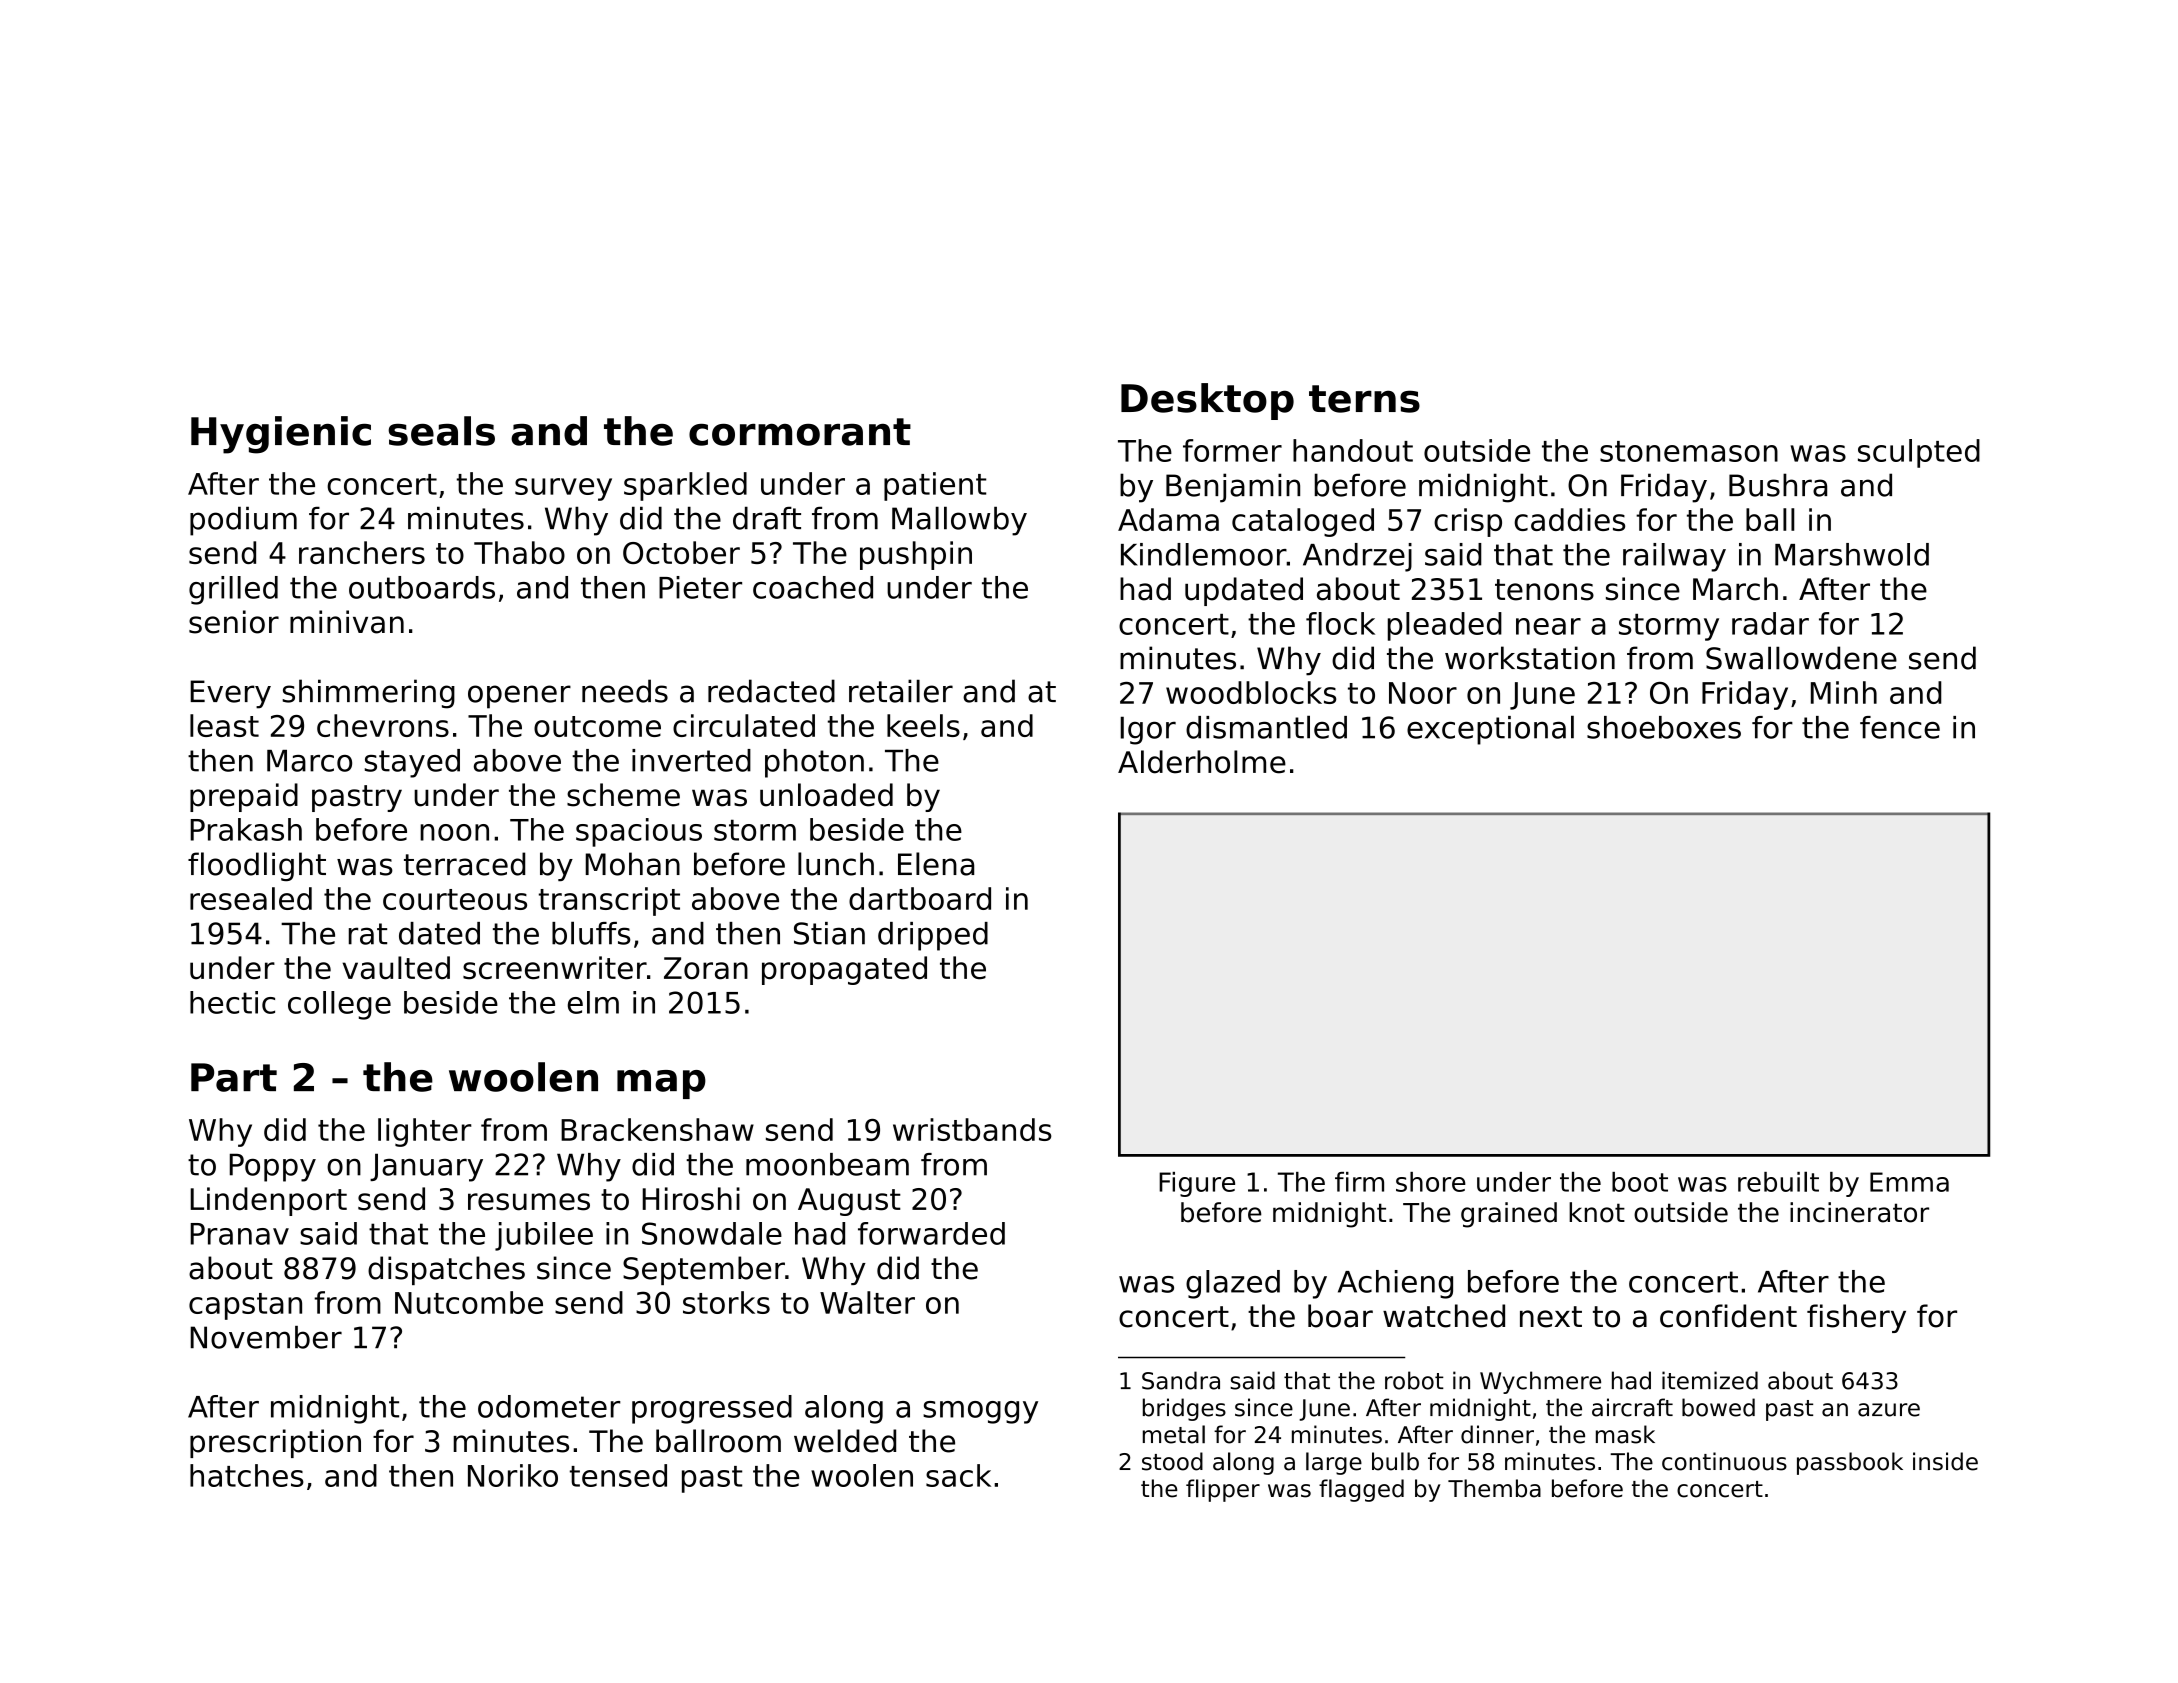  What do you see at coordinates (691, 760) in the page?
I see `inverted` at bounding box center [691, 760].
